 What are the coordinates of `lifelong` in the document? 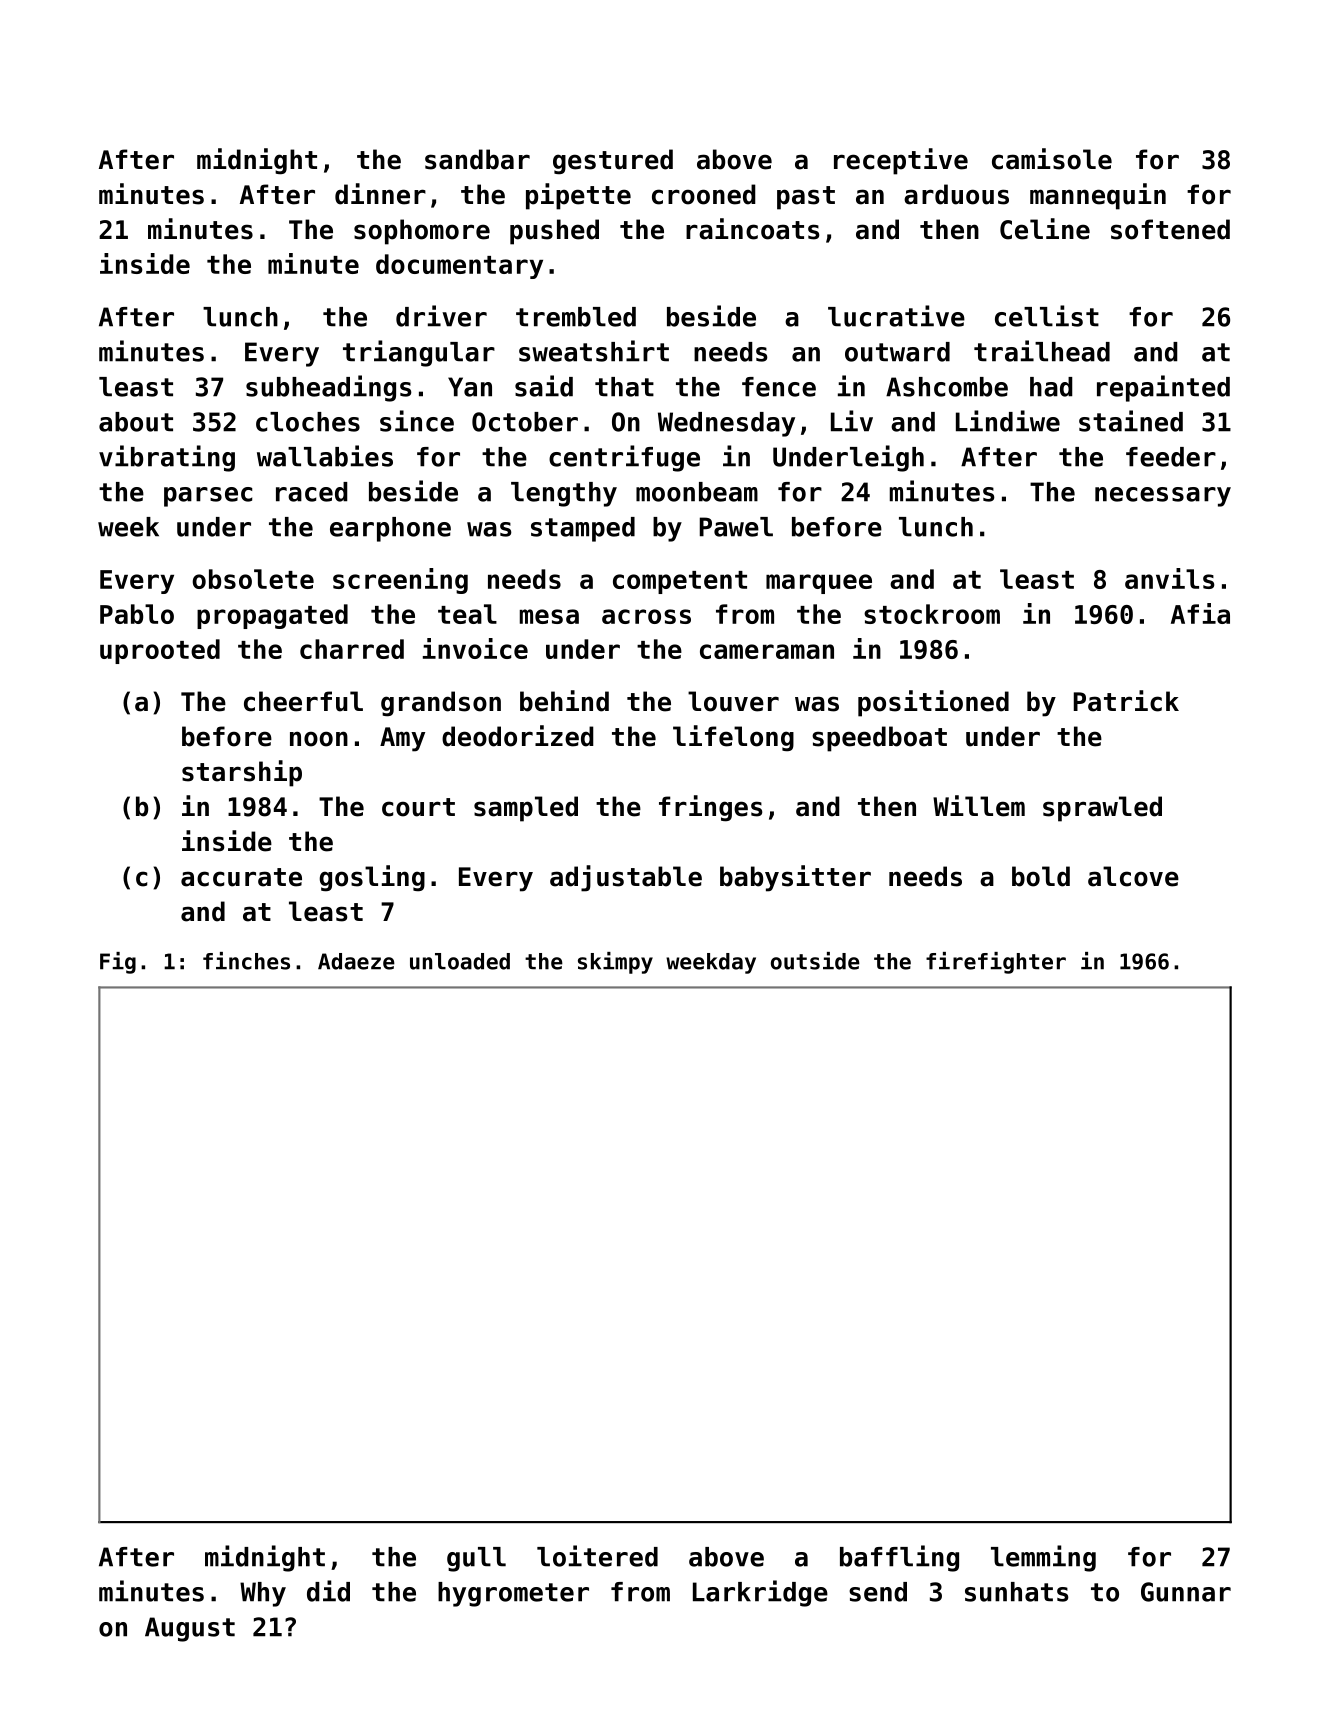 It's located at (733, 738).
